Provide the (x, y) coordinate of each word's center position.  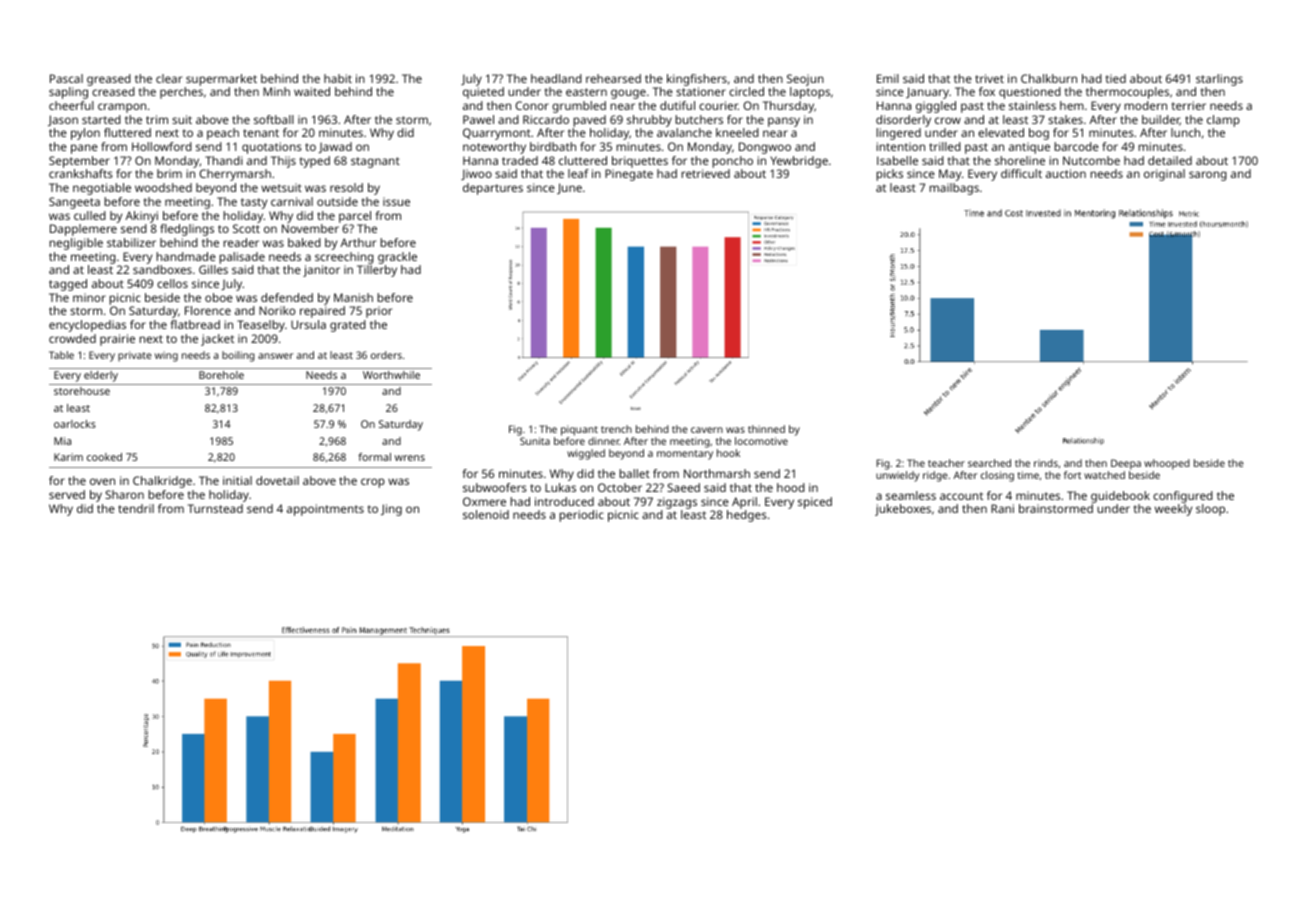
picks (889, 175)
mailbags (954, 189)
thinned (766, 429)
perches (181, 93)
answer (275, 356)
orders (386, 355)
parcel (355, 217)
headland (556, 78)
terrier (1188, 105)
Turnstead (215, 508)
